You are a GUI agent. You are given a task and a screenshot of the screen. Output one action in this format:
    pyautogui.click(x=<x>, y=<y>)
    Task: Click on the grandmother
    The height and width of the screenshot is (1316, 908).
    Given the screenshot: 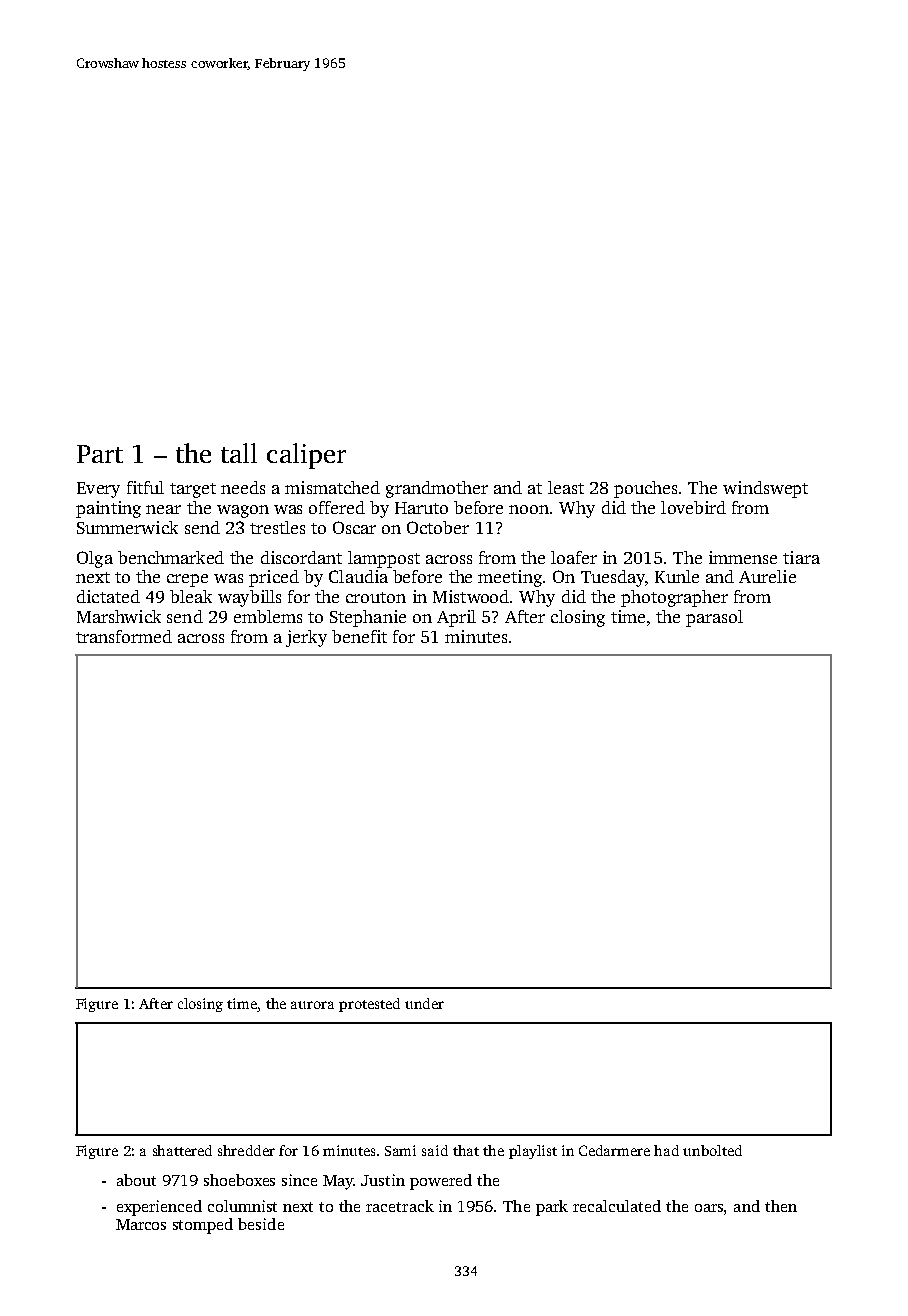 What is the action you would take?
    pyautogui.click(x=437, y=489)
